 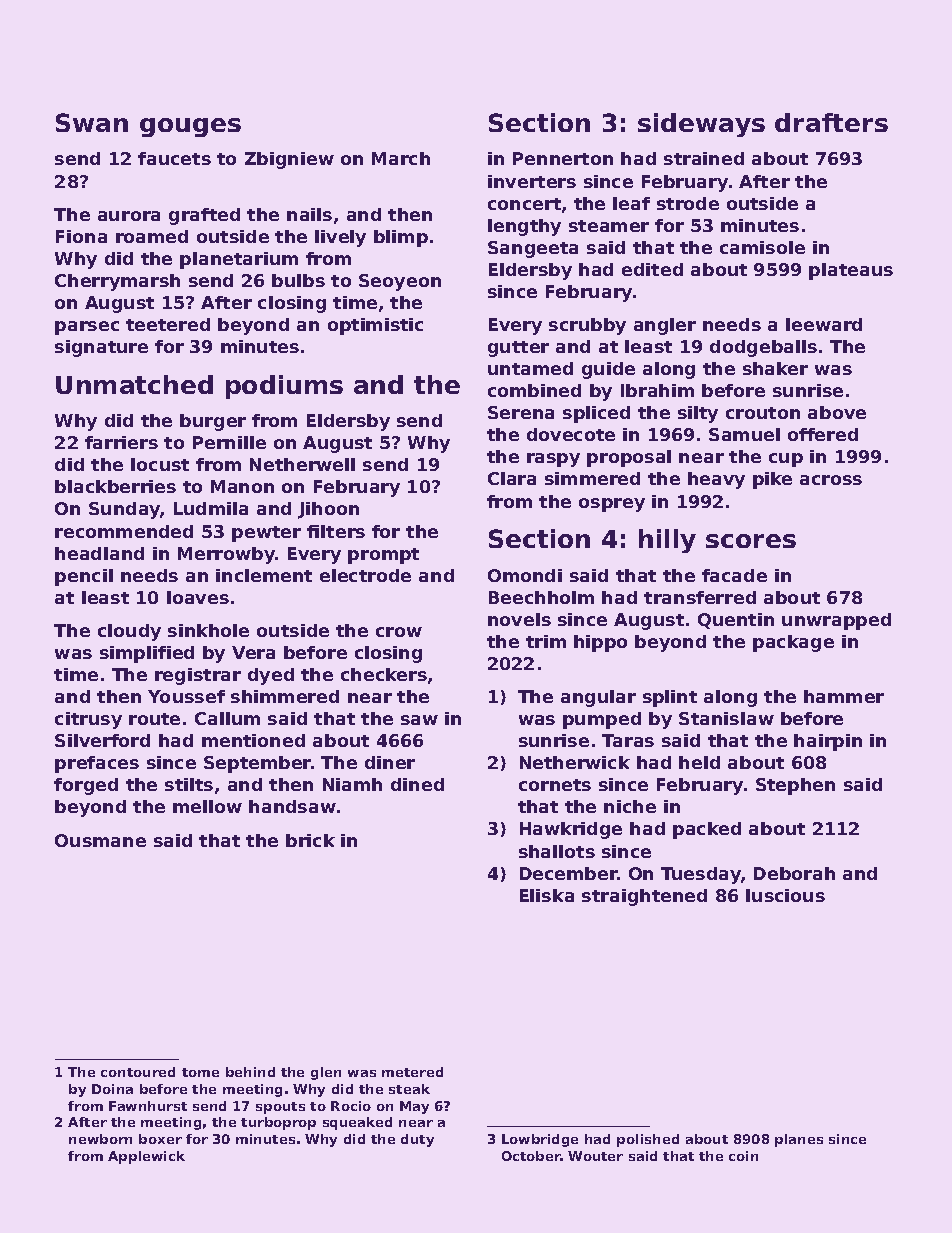 I want to click on route, so click(x=154, y=719).
